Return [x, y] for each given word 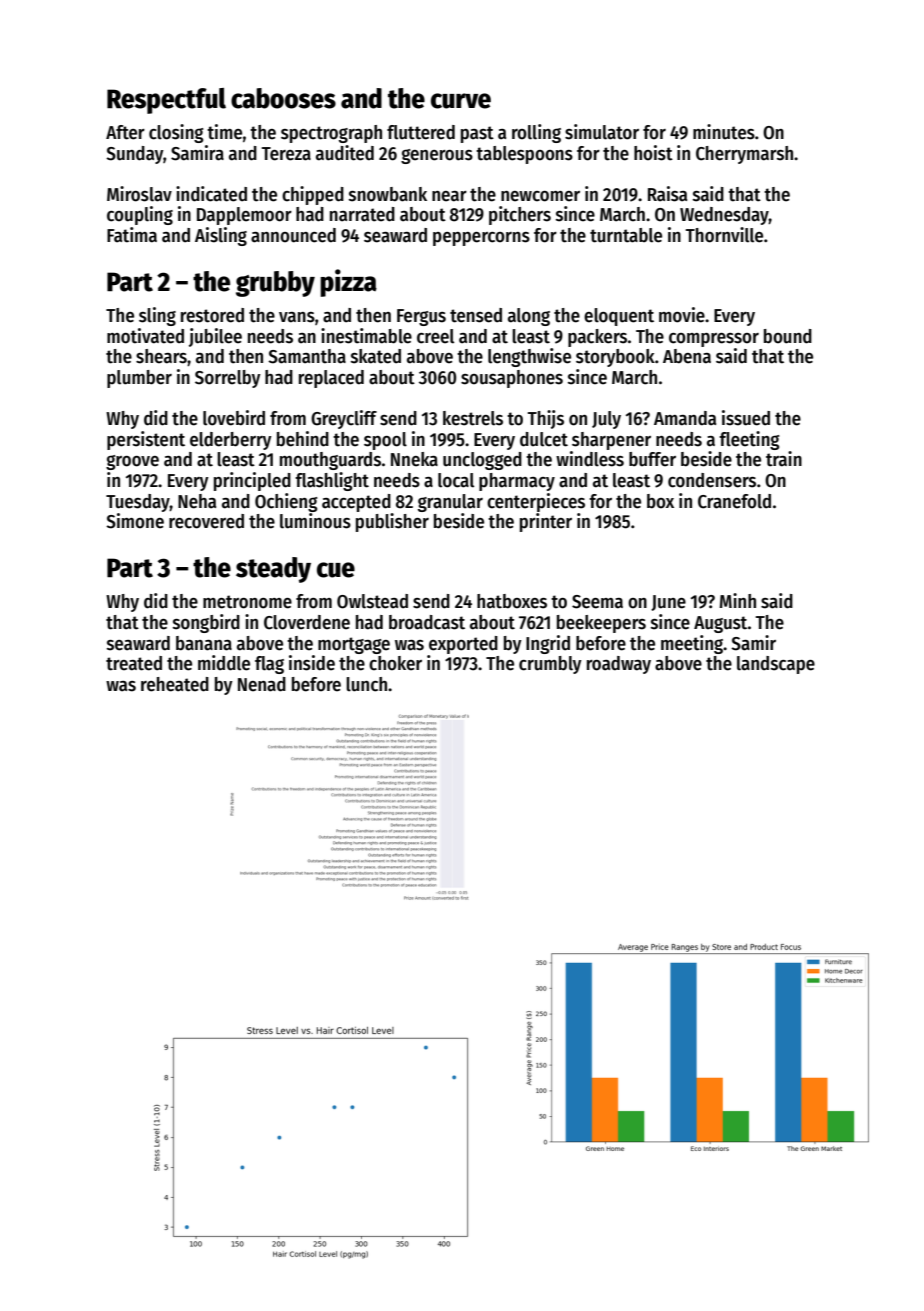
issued [746, 418]
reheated [175, 684]
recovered [206, 521]
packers [597, 338]
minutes [724, 132]
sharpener [611, 441]
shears [161, 356]
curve [461, 101]
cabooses [283, 98]
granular [450, 503]
